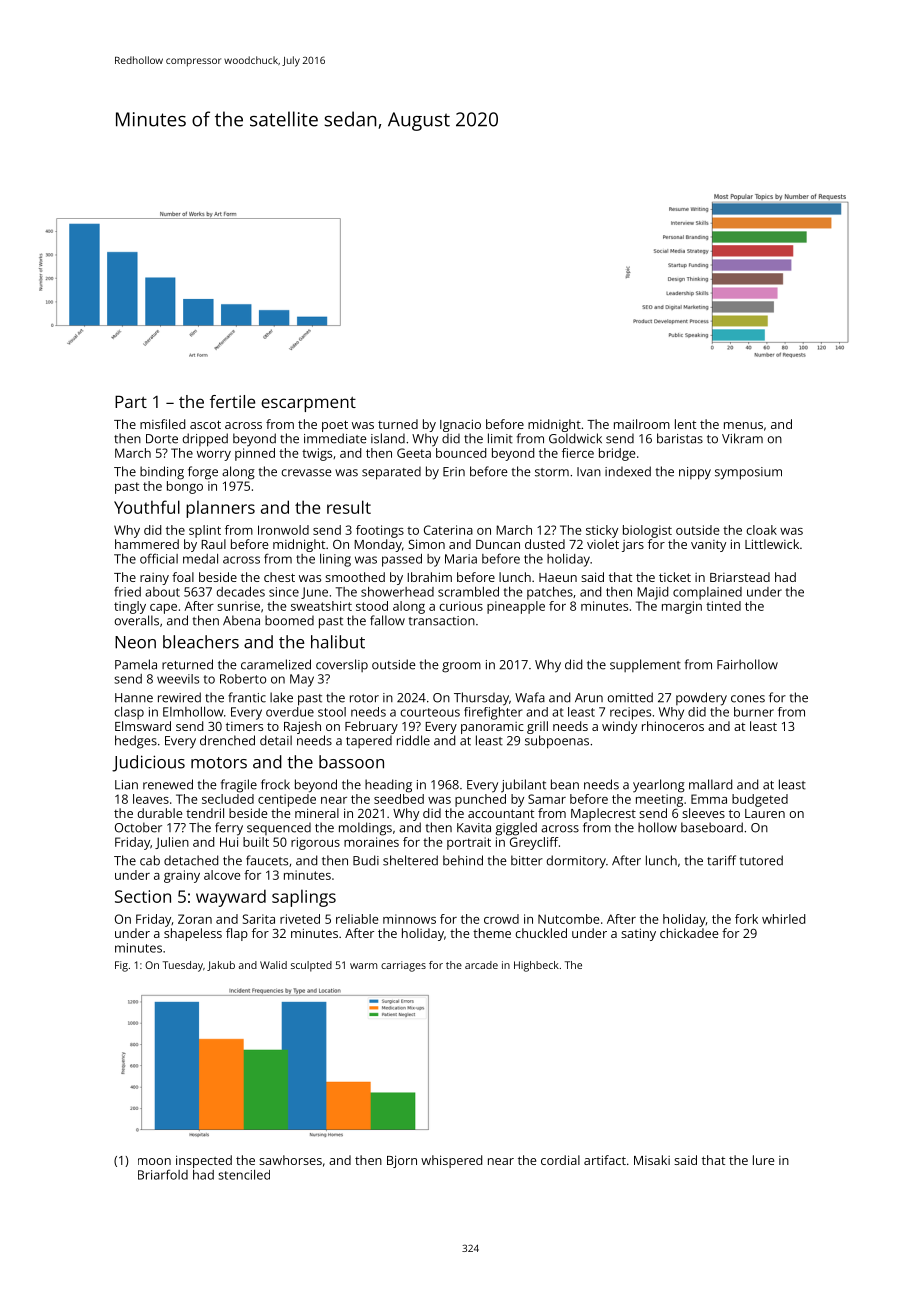 This screenshot has height=1308, width=924. I want to click on bounced, so click(461, 453).
